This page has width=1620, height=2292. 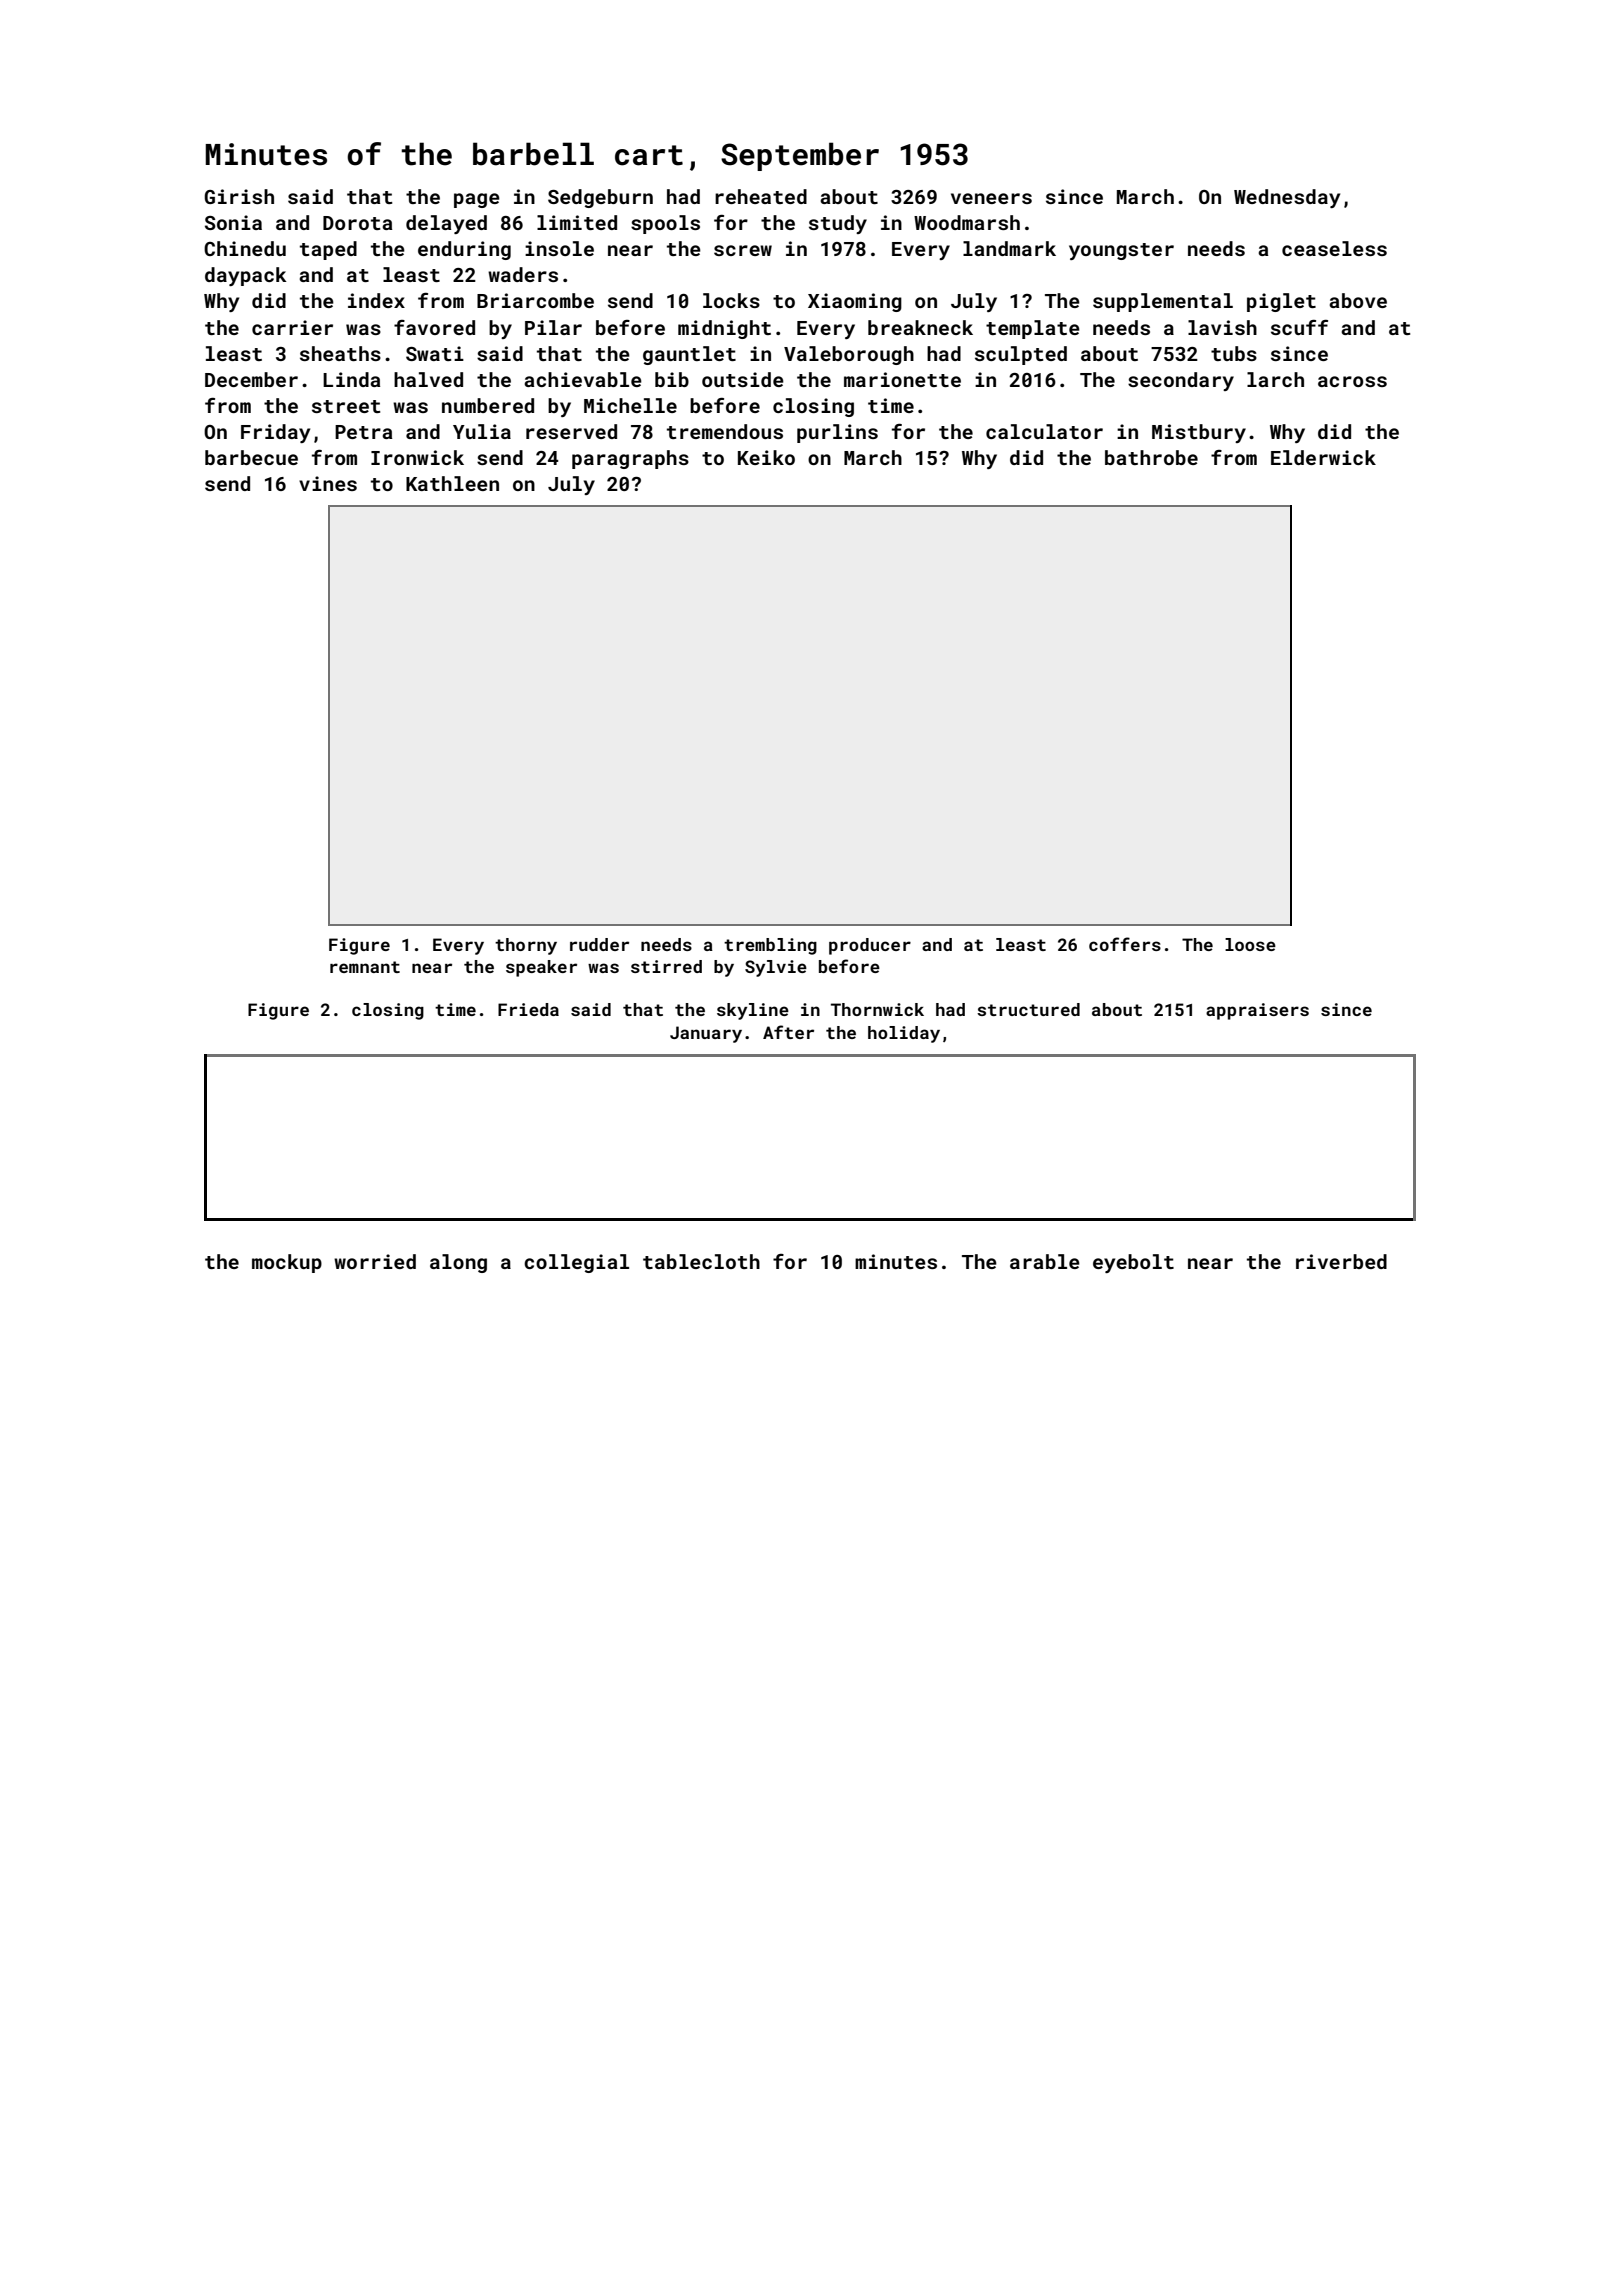 What do you see at coordinates (630, 459) in the page?
I see `paragraphs` at bounding box center [630, 459].
